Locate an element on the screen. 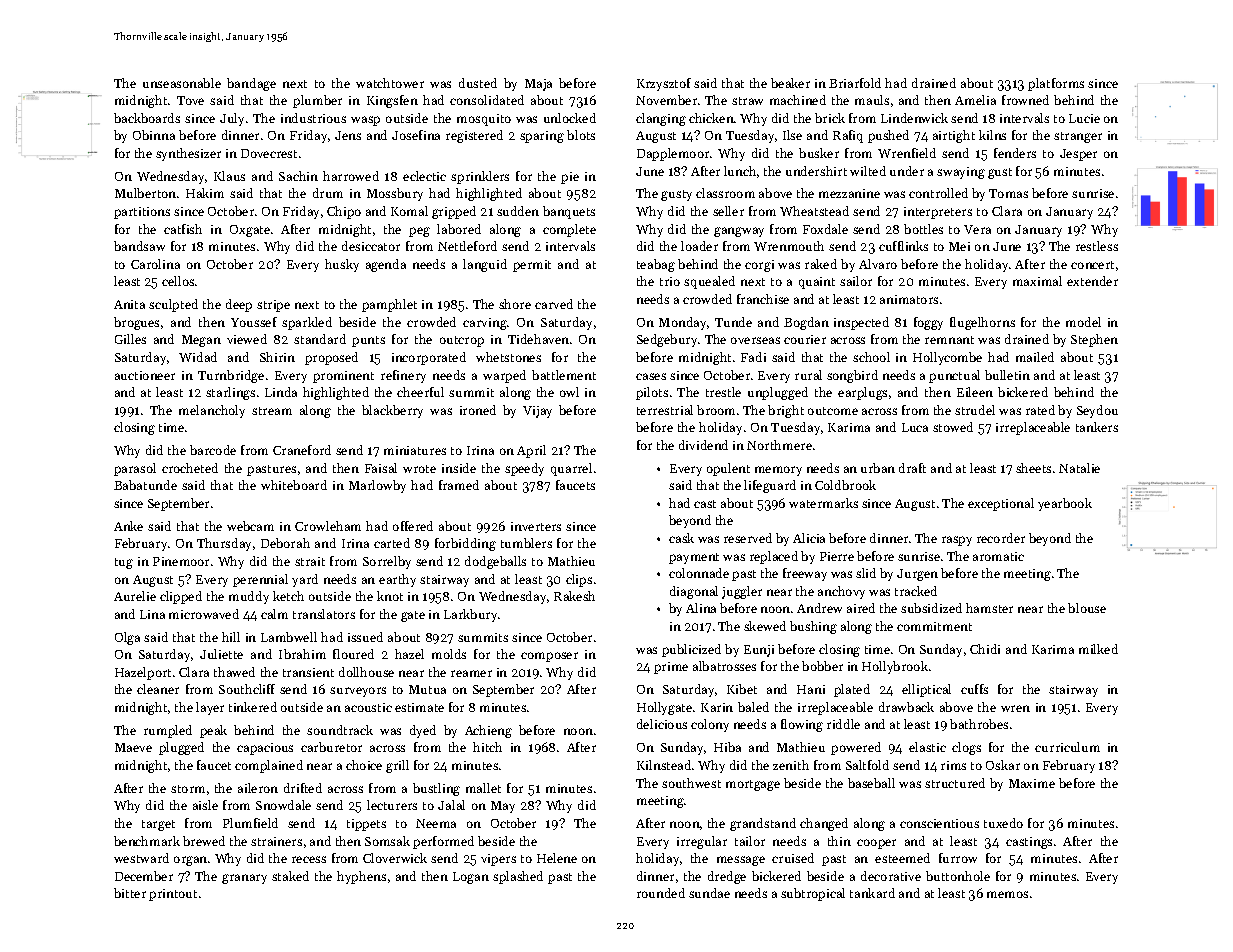 The image size is (1233, 952). platforms is located at coordinates (1056, 84).
